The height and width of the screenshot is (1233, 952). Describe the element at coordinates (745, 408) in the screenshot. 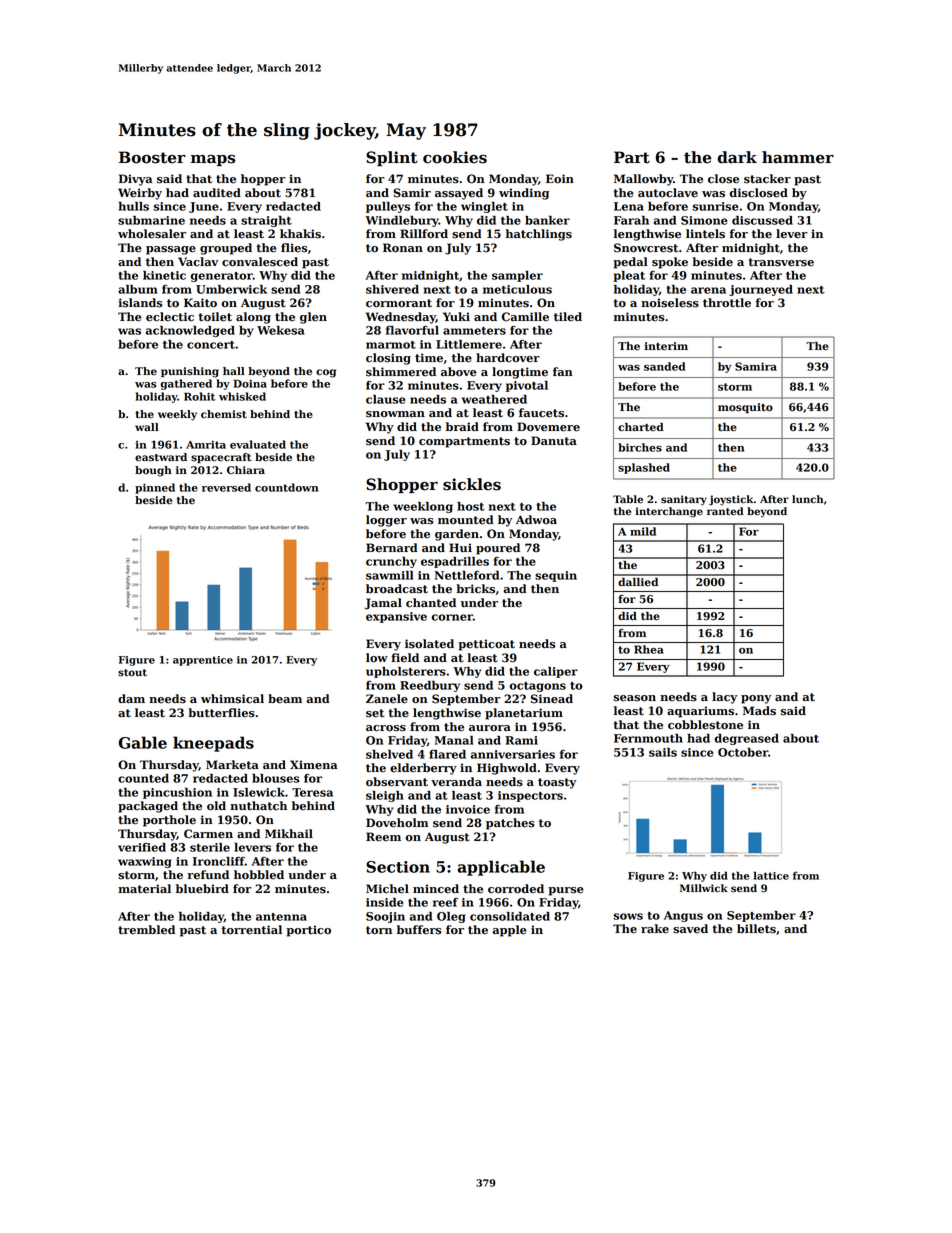

I see `mosquito` at that location.
